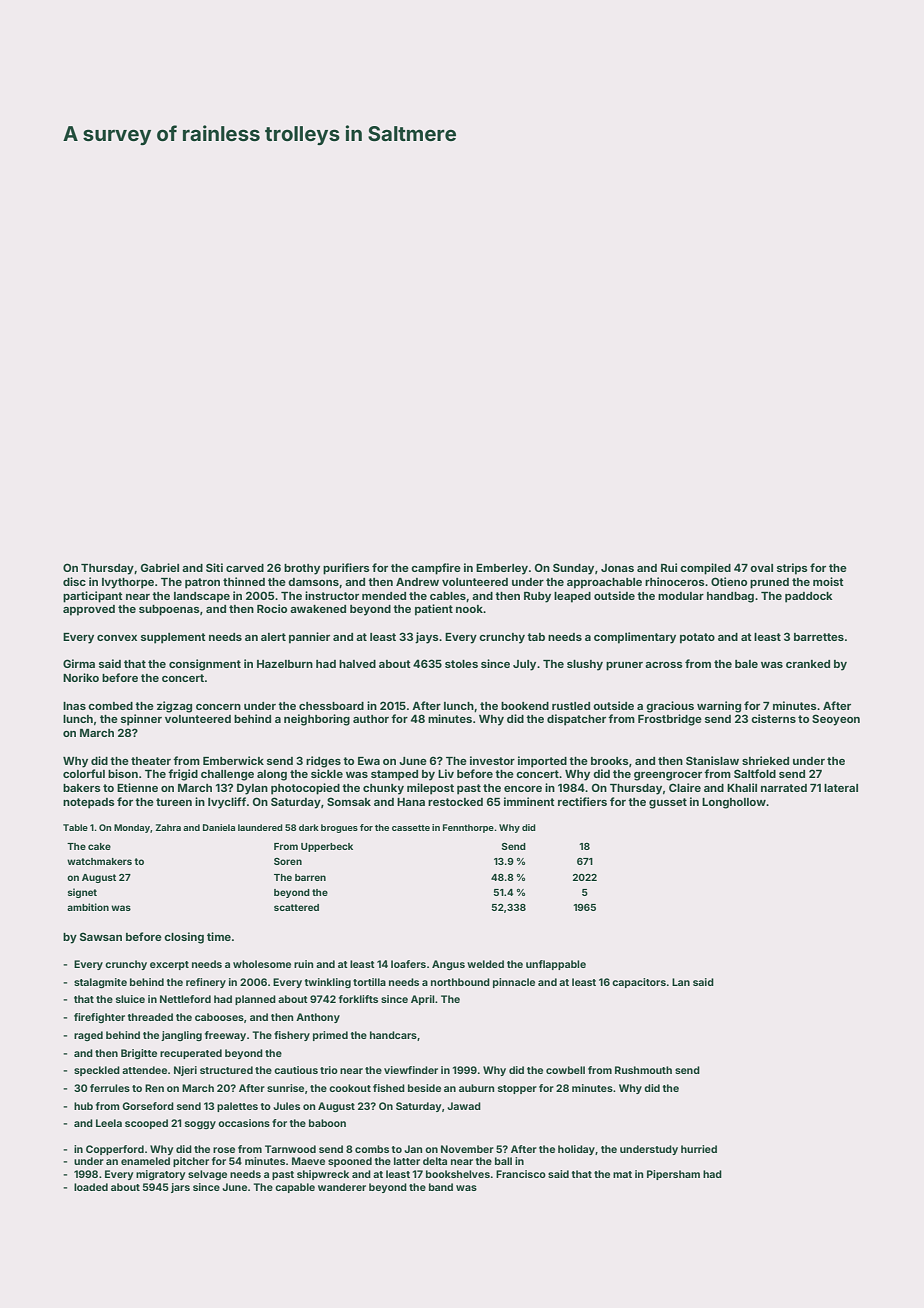  What do you see at coordinates (74, 706) in the screenshot?
I see `Inas` at bounding box center [74, 706].
